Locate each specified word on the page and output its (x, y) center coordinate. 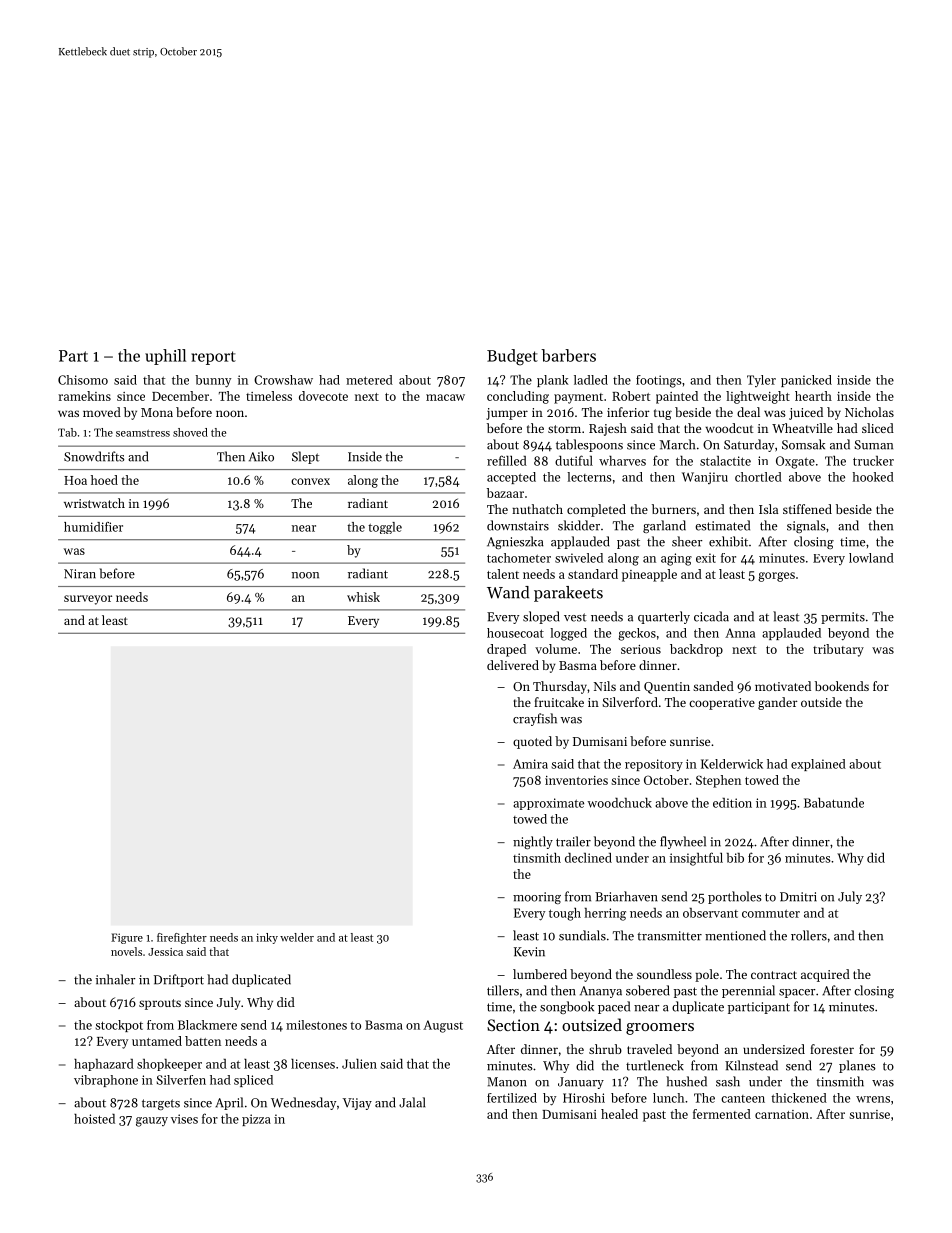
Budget (512, 357)
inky (267, 938)
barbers (568, 355)
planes (857, 1066)
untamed (157, 1041)
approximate (548, 804)
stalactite (725, 461)
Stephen (718, 781)
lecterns (589, 477)
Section (513, 1025)
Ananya (601, 992)
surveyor (88, 600)
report (213, 358)
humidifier (93, 527)
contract (774, 975)
